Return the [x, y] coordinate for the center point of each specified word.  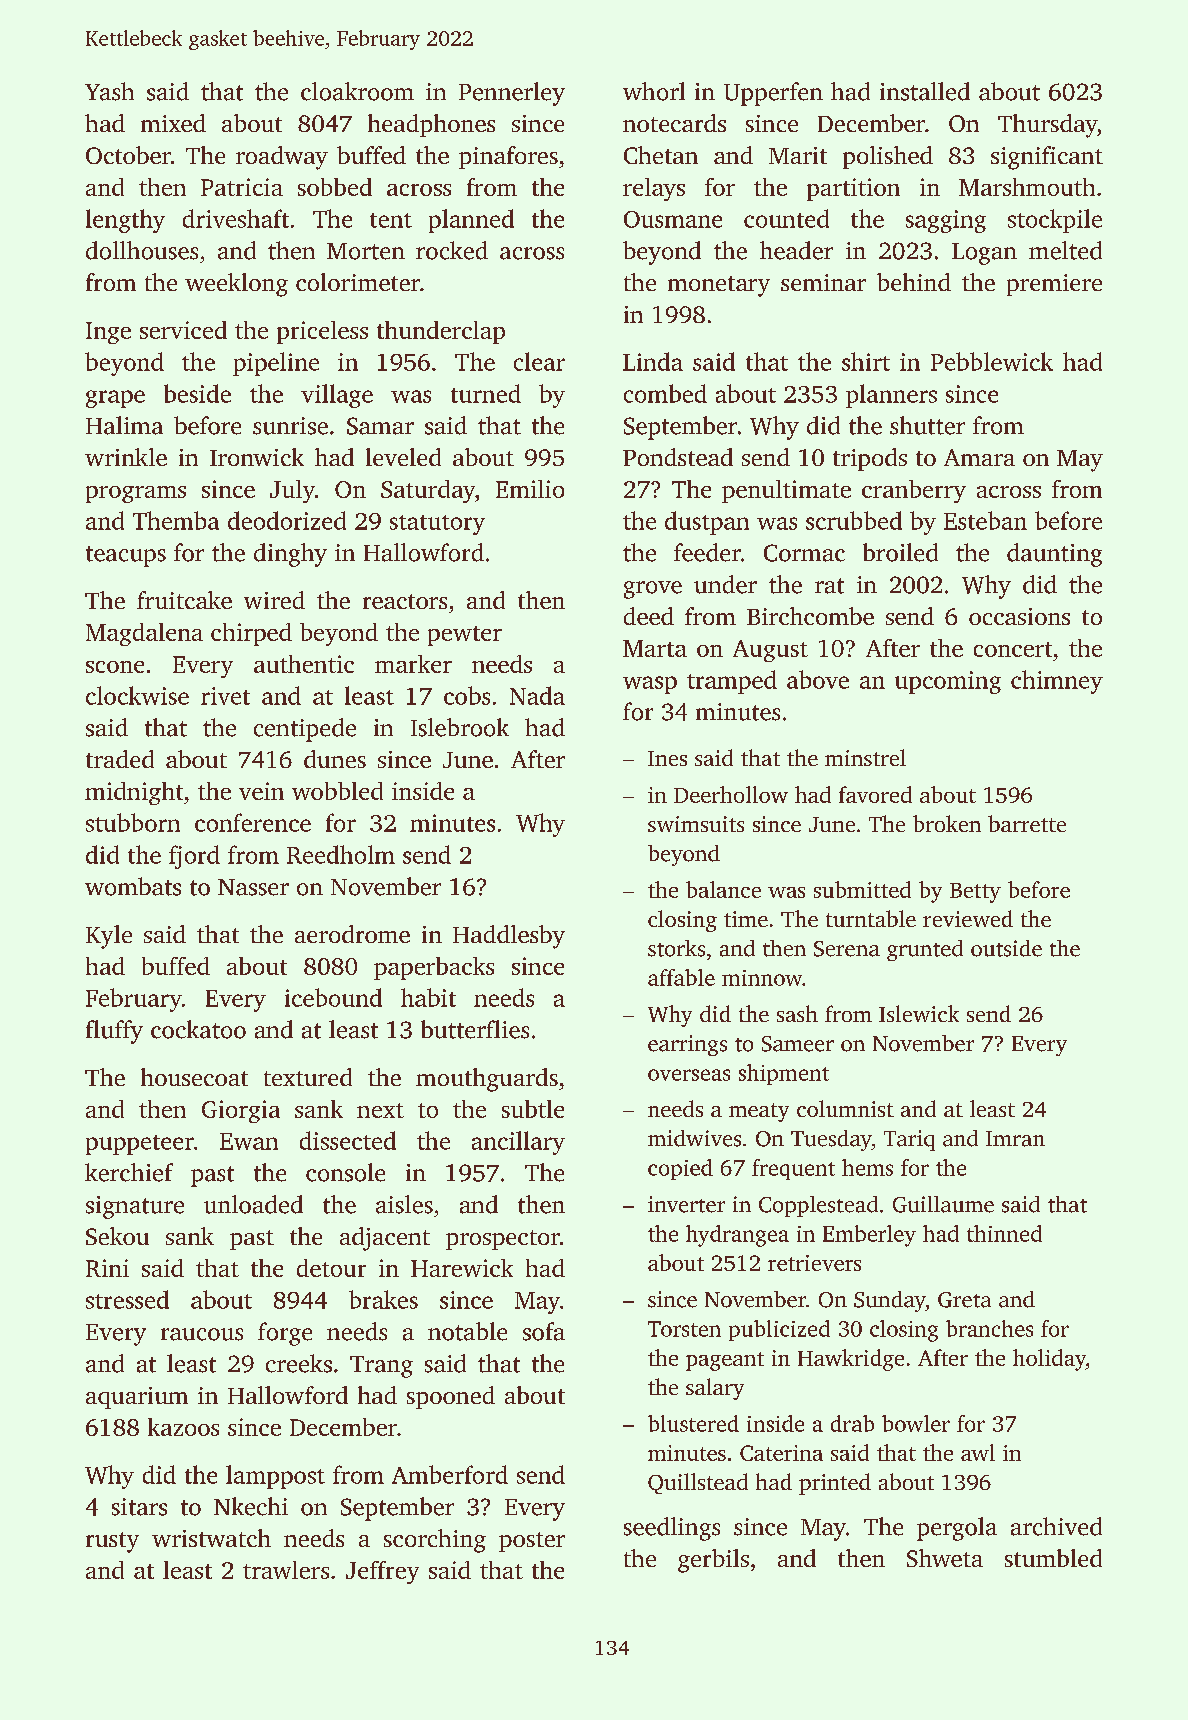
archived [1056, 1526]
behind [914, 282]
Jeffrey [382, 1572]
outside [1006, 948]
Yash [109, 91]
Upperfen [773, 94]
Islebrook [460, 727]
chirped [251, 634]
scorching [435, 1541]
